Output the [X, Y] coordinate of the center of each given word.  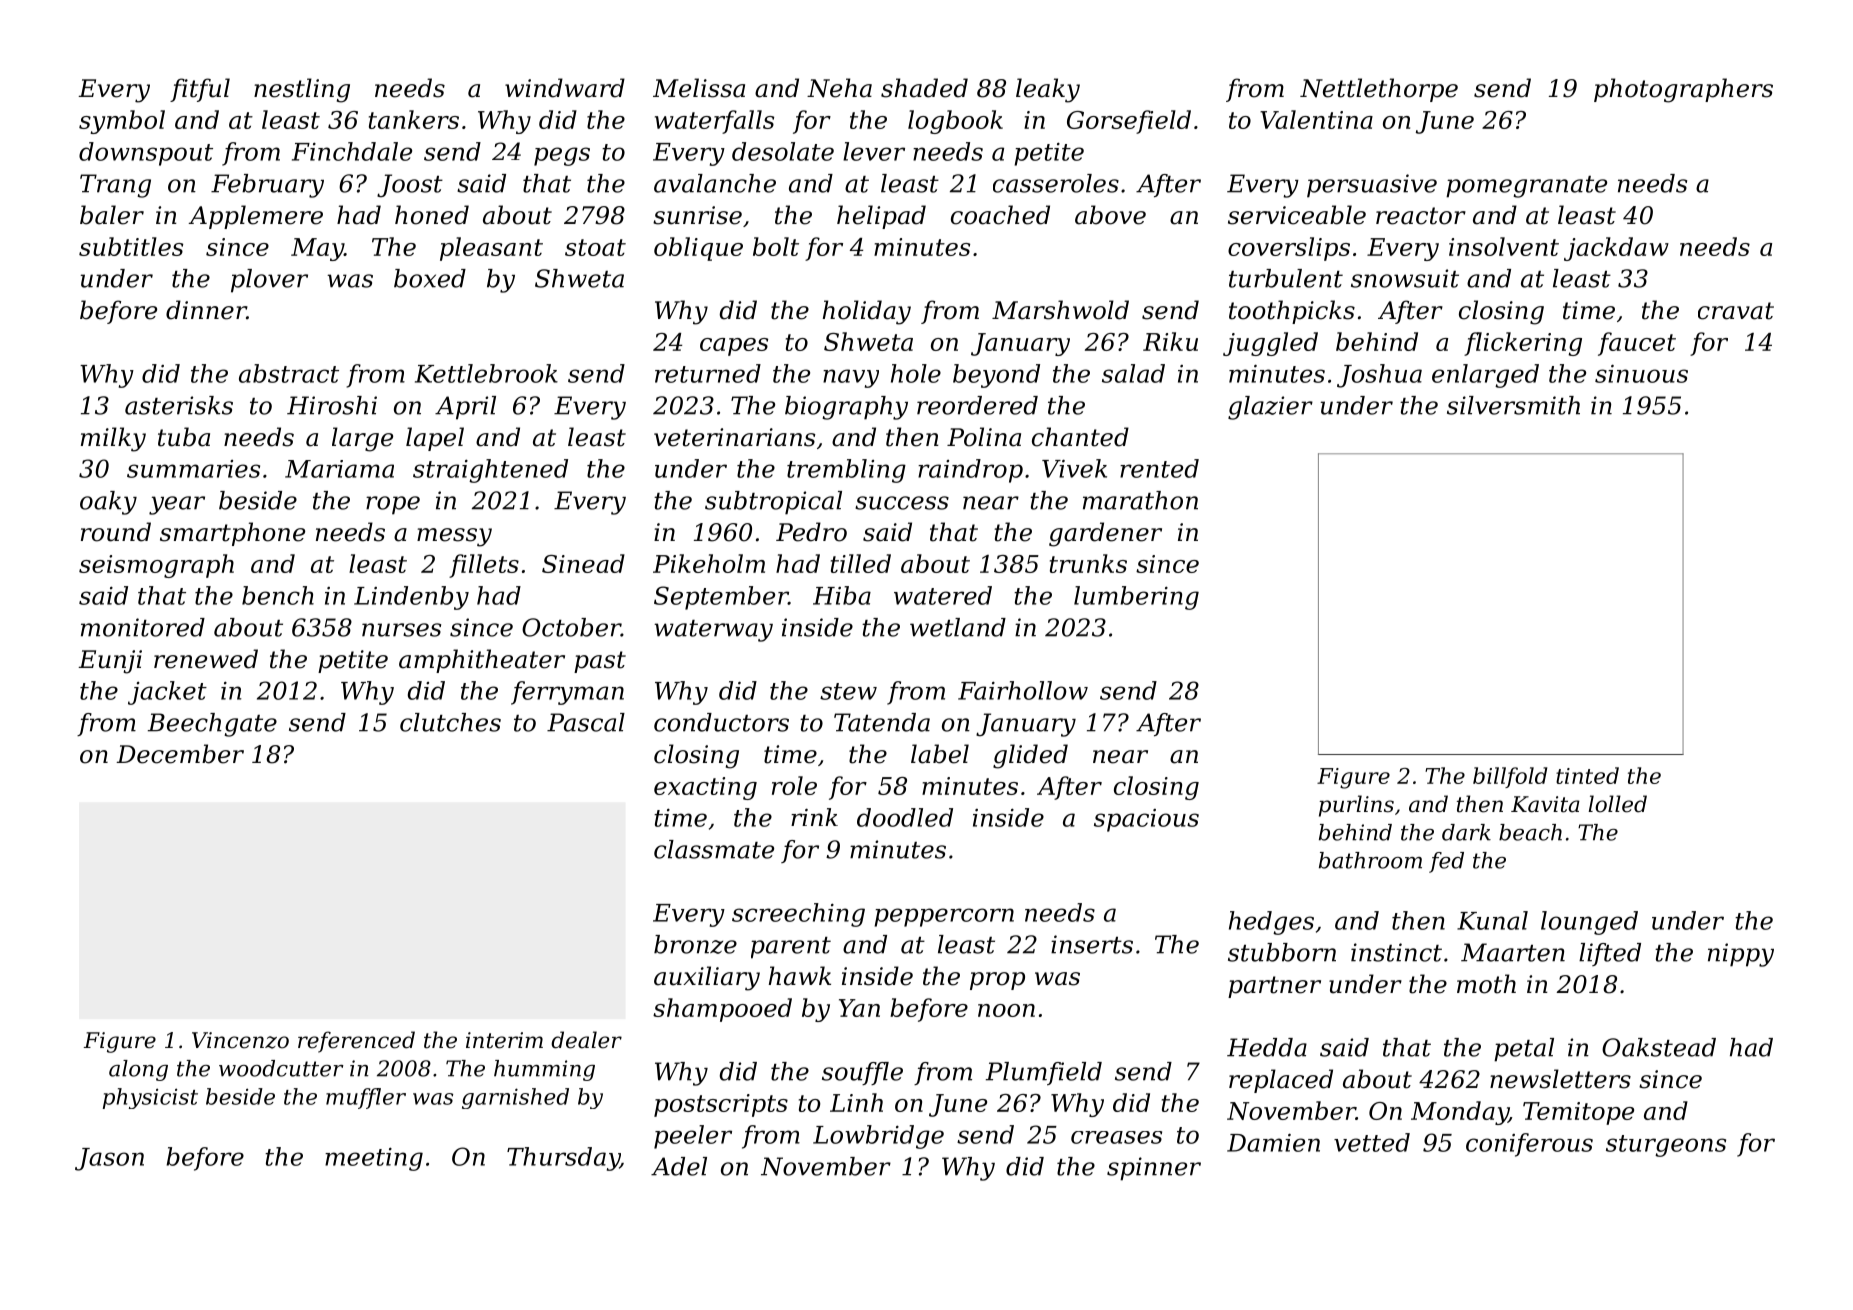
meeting [374, 1159]
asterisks [179, 405]
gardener [1105, 534]
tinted [1587, 775]
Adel [679, 1166]
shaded [924, 88]
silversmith [1513, 405]
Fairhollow [1023, 690]
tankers [414, 119]
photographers [1683, 90]
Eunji [110, 662]
